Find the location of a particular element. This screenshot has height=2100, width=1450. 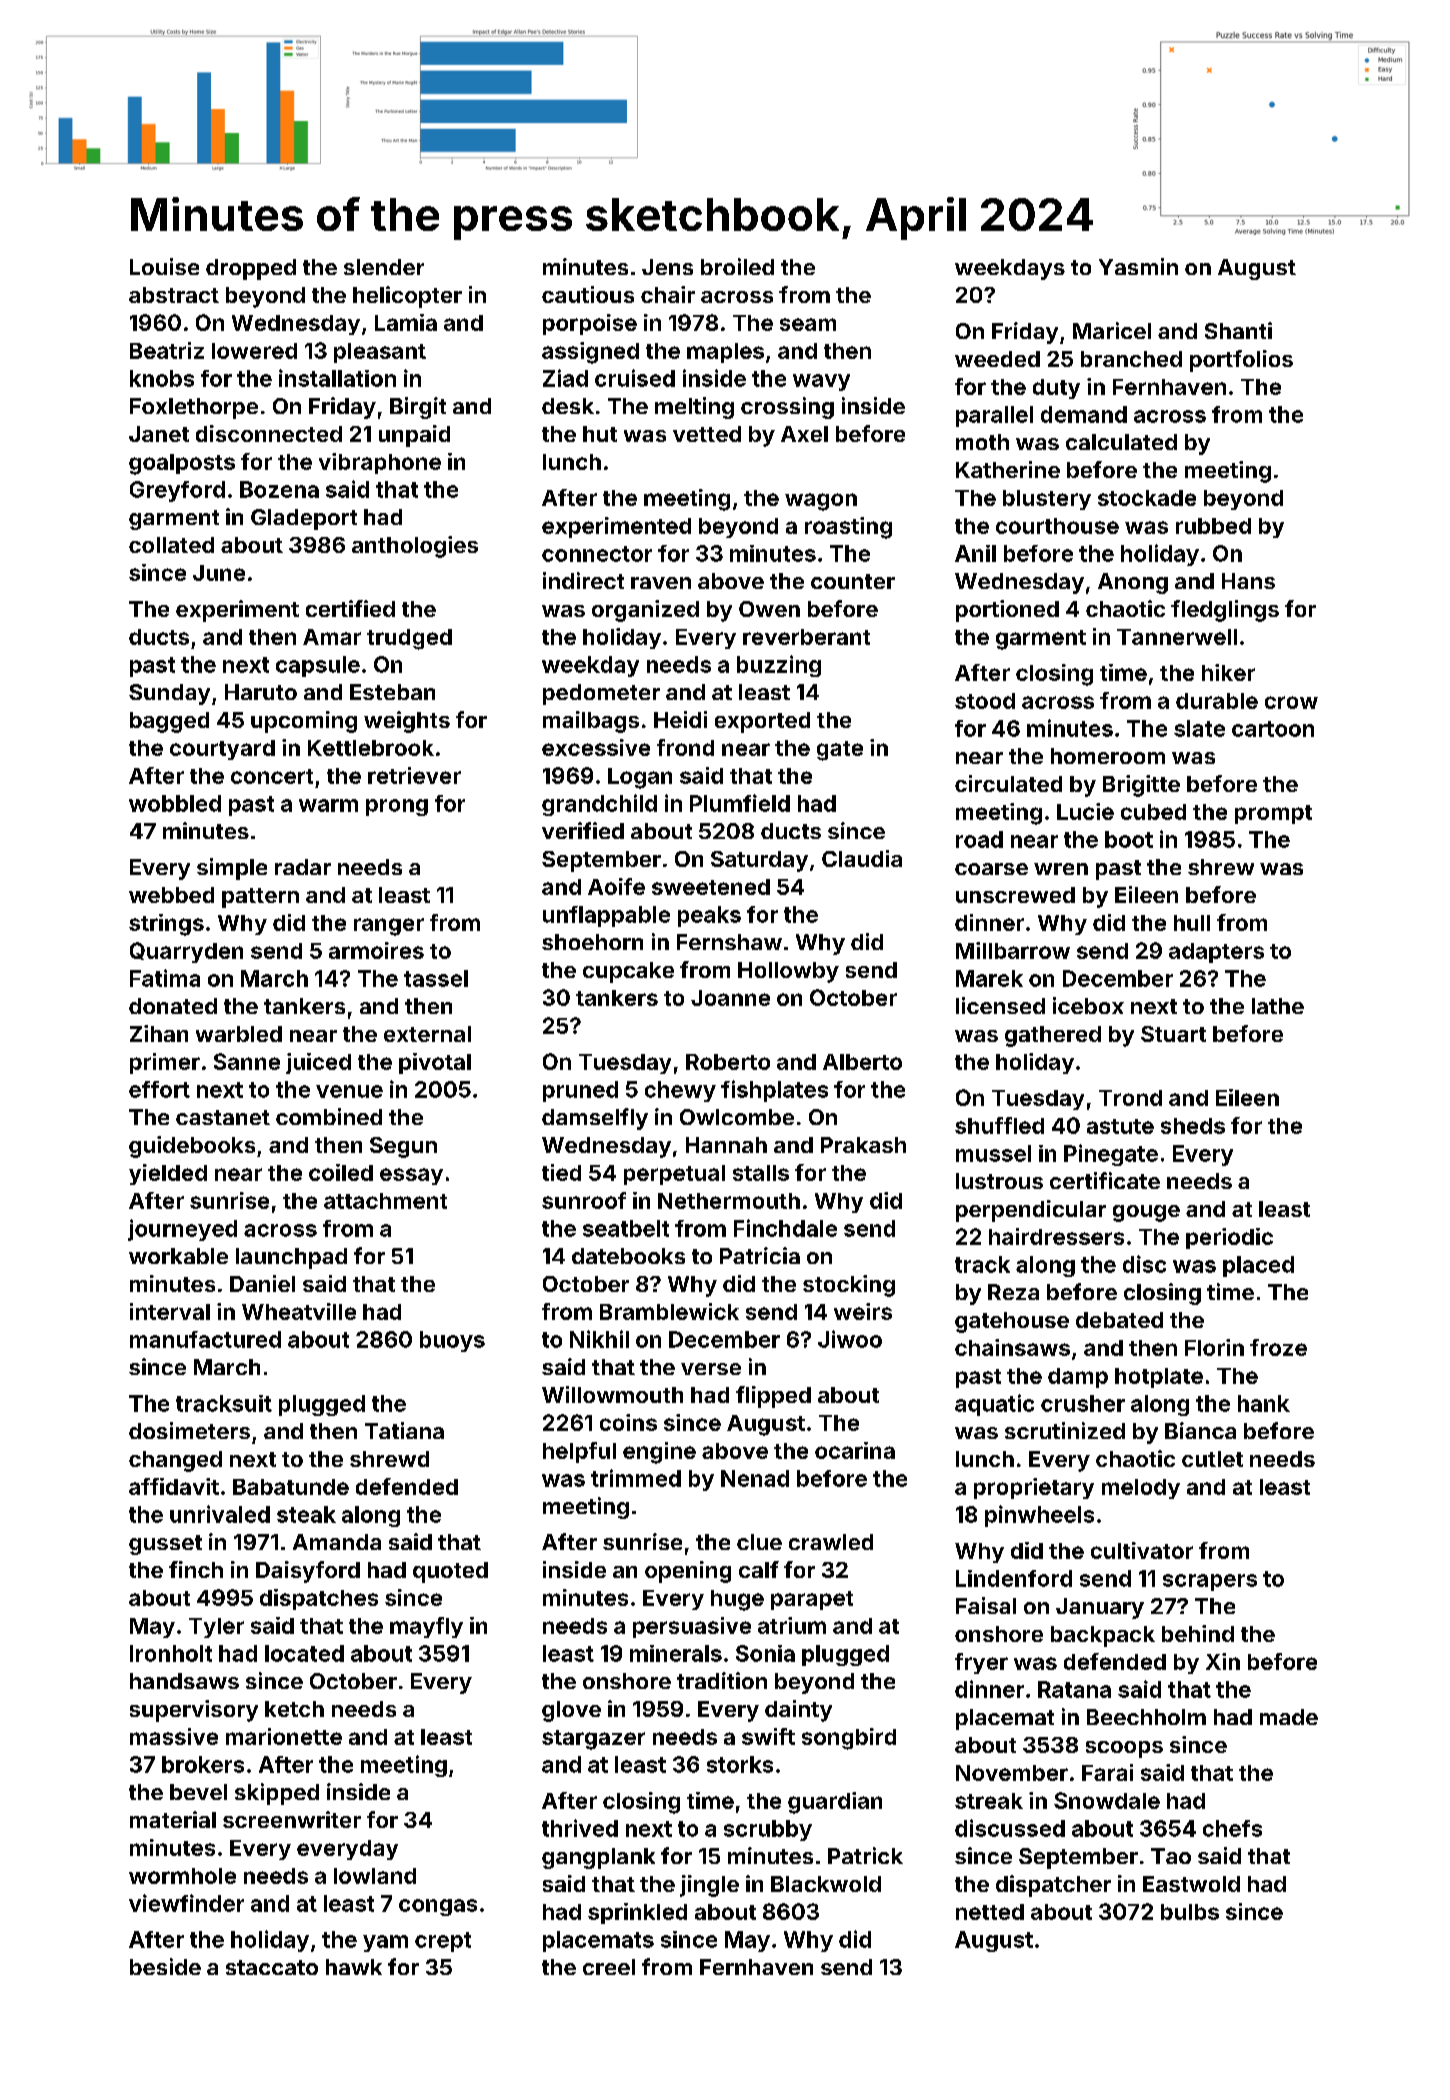

scrapers is located at coordinates (1210, 1582).
